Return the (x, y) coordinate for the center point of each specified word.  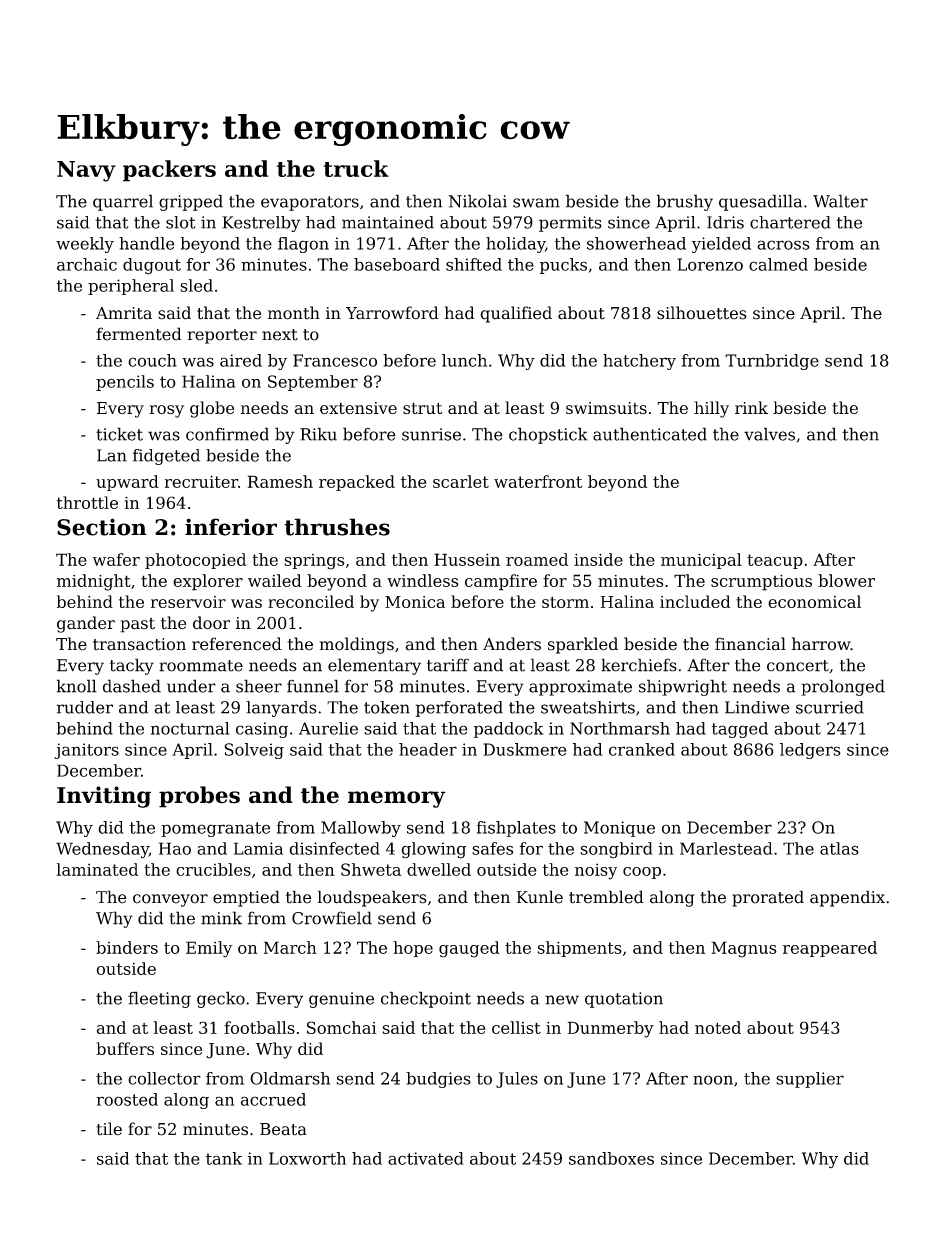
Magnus (744, 949)
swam (536, 203)
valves (769, 434)
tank (224, 1158)
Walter (840, 201)
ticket (119, 434)
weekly (85, 245)
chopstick (548, 435)
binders (127, 947)
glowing (433, 850)
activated (426, 1158)
